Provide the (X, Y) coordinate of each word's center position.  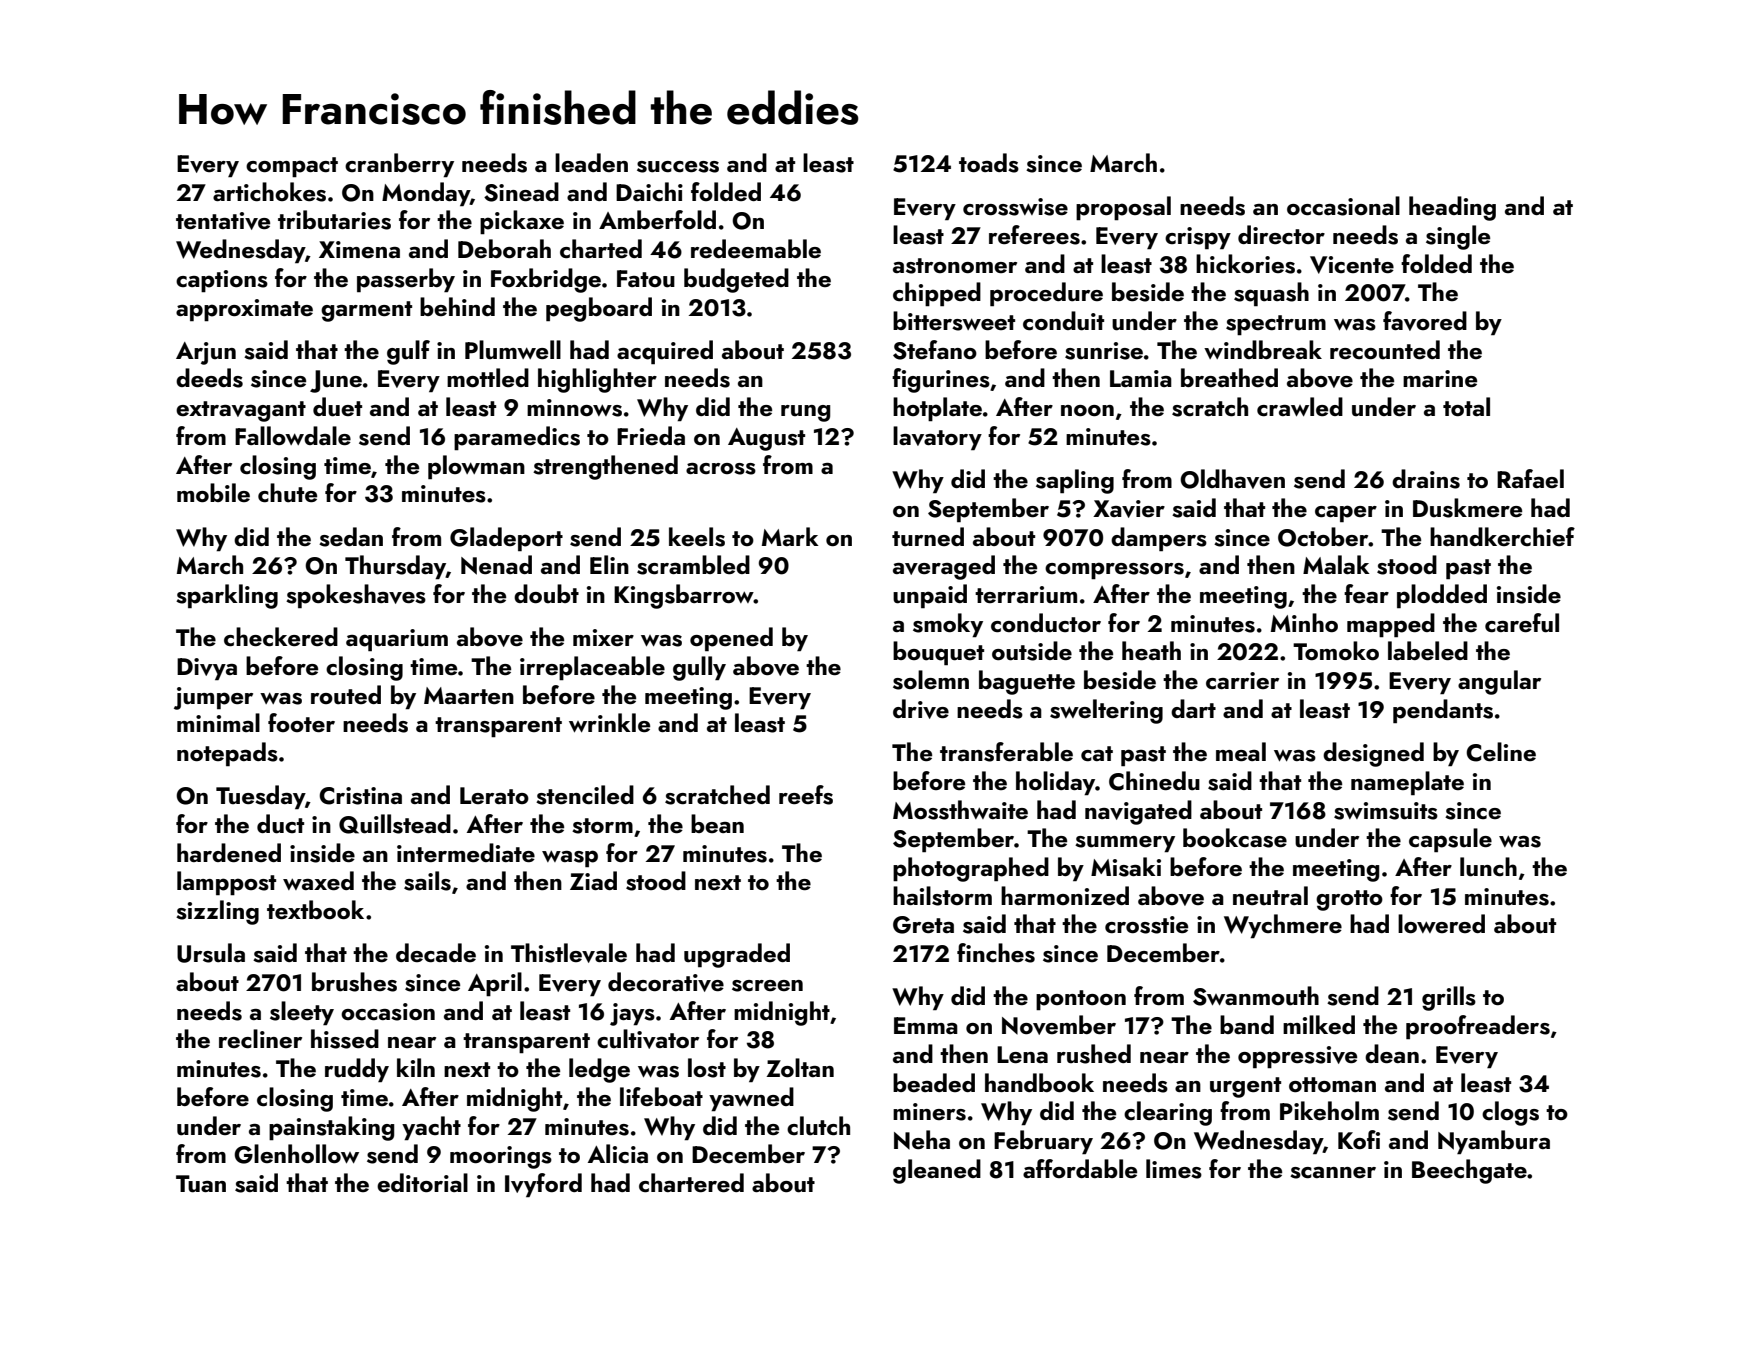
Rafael (1530, 478)
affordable (1080, 1168)
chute (287, 493)
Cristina (360, 796)
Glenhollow (296, 1154)
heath (1151, 650)
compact (292, 167)
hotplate (937, 409)
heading (1452, 208)
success (678, 167)
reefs (806, 795)
